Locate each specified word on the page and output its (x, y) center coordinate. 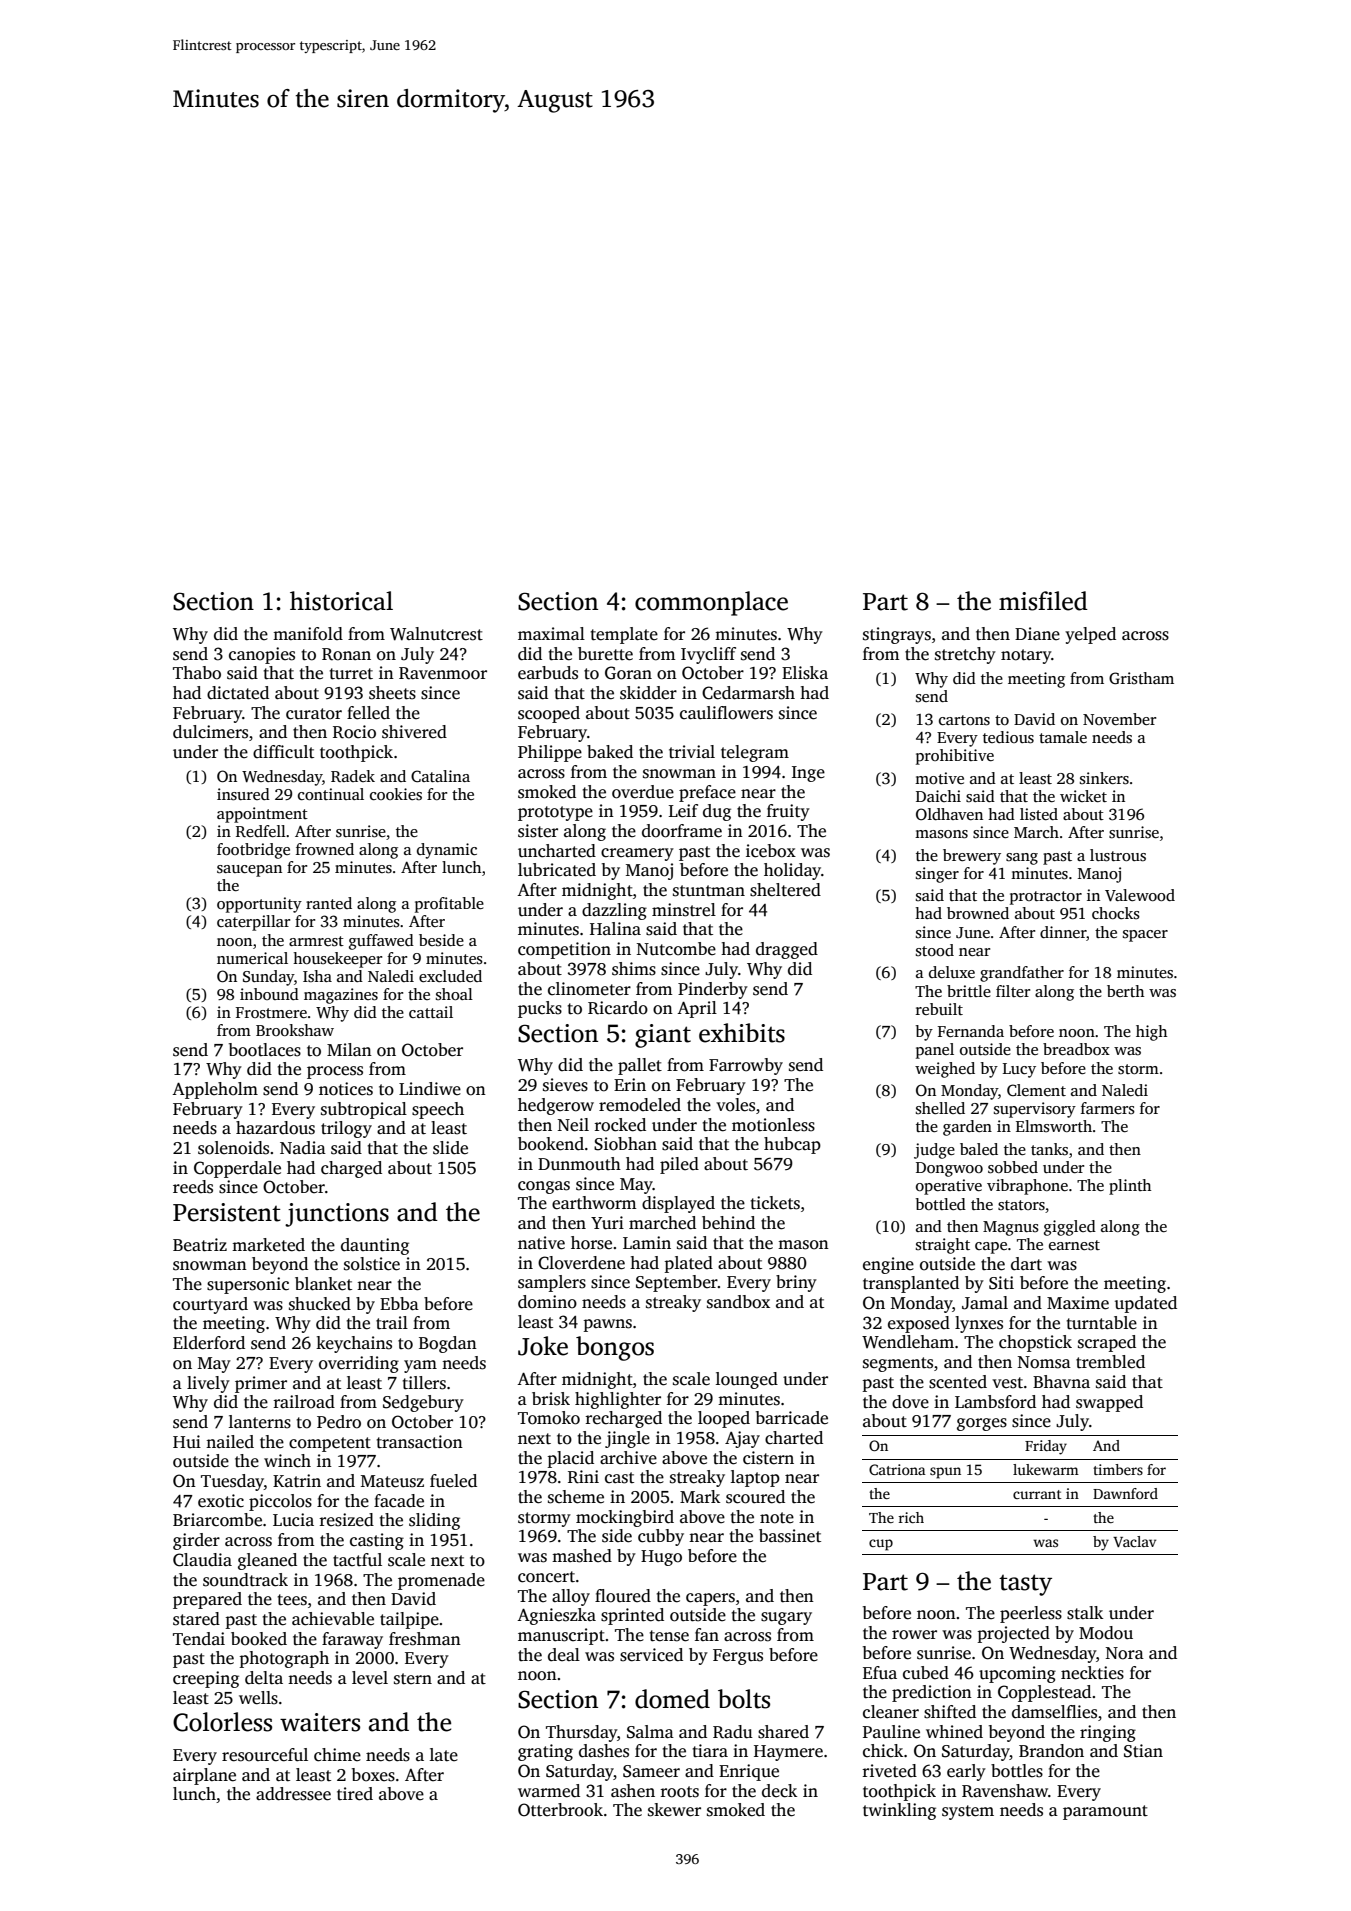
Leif (683, 811)
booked (259, 1639)
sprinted (632, 1616)
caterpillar (253, 923)
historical (341, 601)
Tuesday (232, 1482)
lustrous (1118, 855)
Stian (1143, 1751)
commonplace (711, 603)
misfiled (1043, 601)
